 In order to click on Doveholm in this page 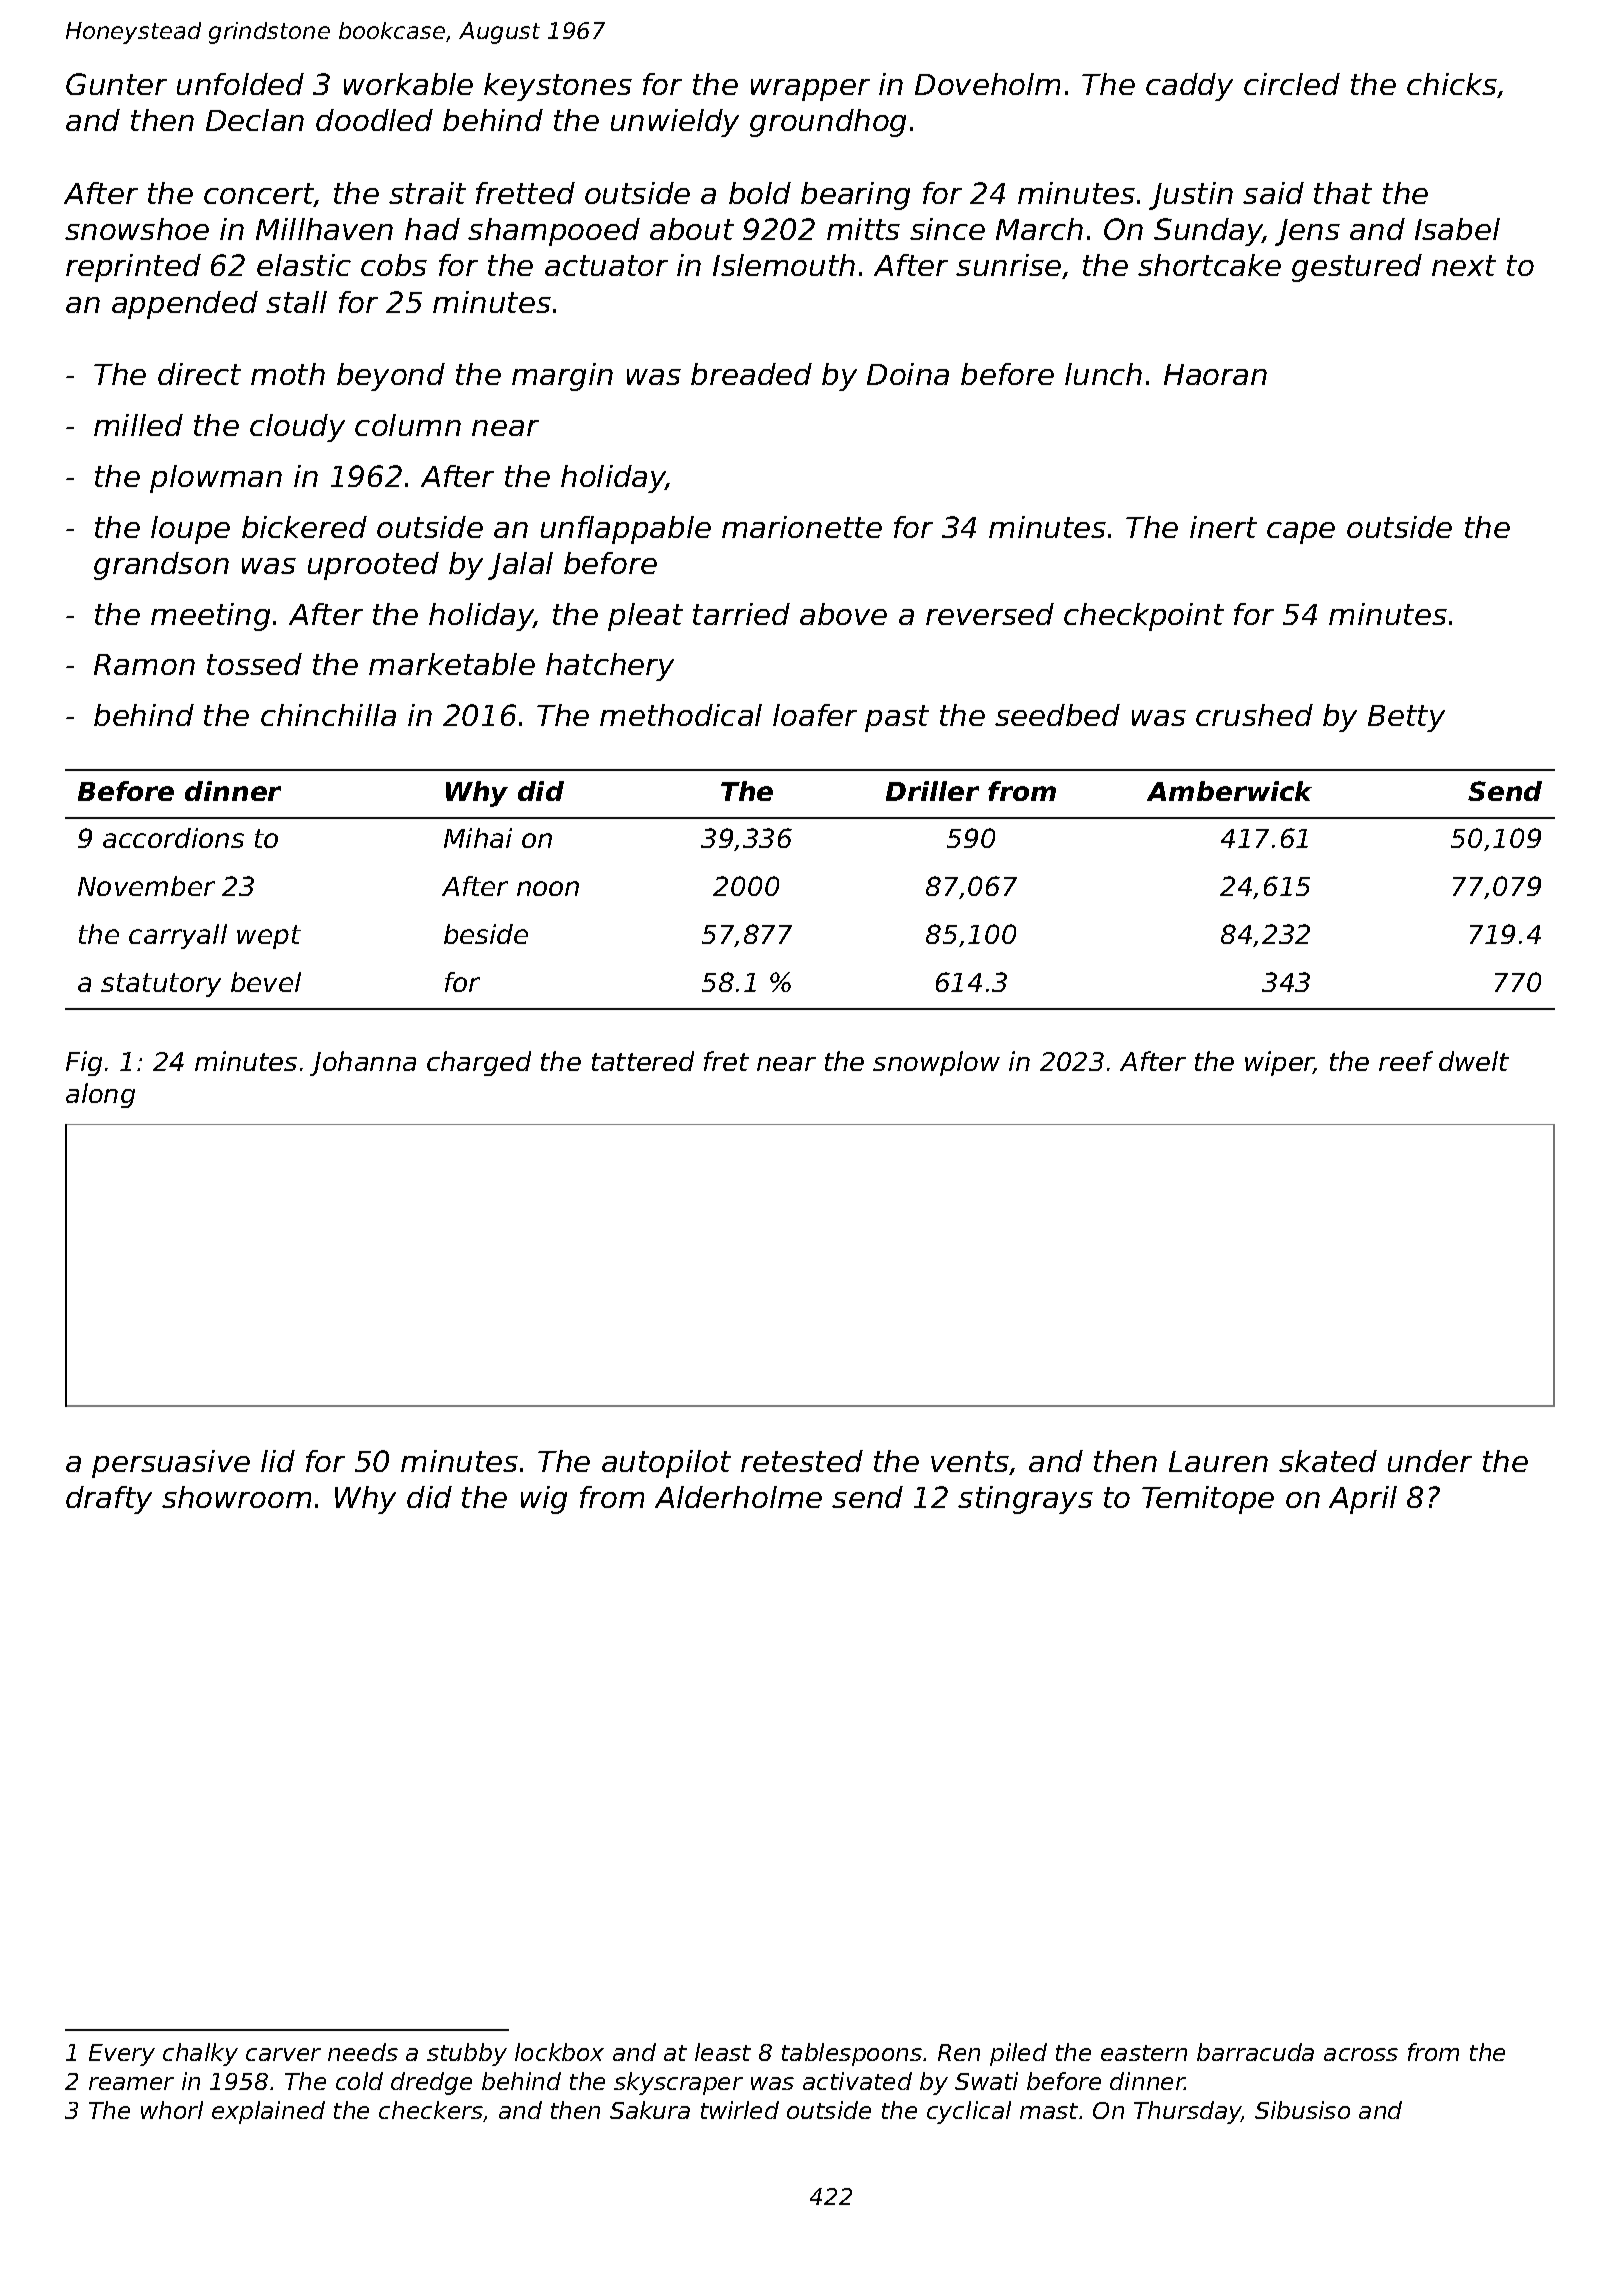, I will do `click(987, 84)`.
